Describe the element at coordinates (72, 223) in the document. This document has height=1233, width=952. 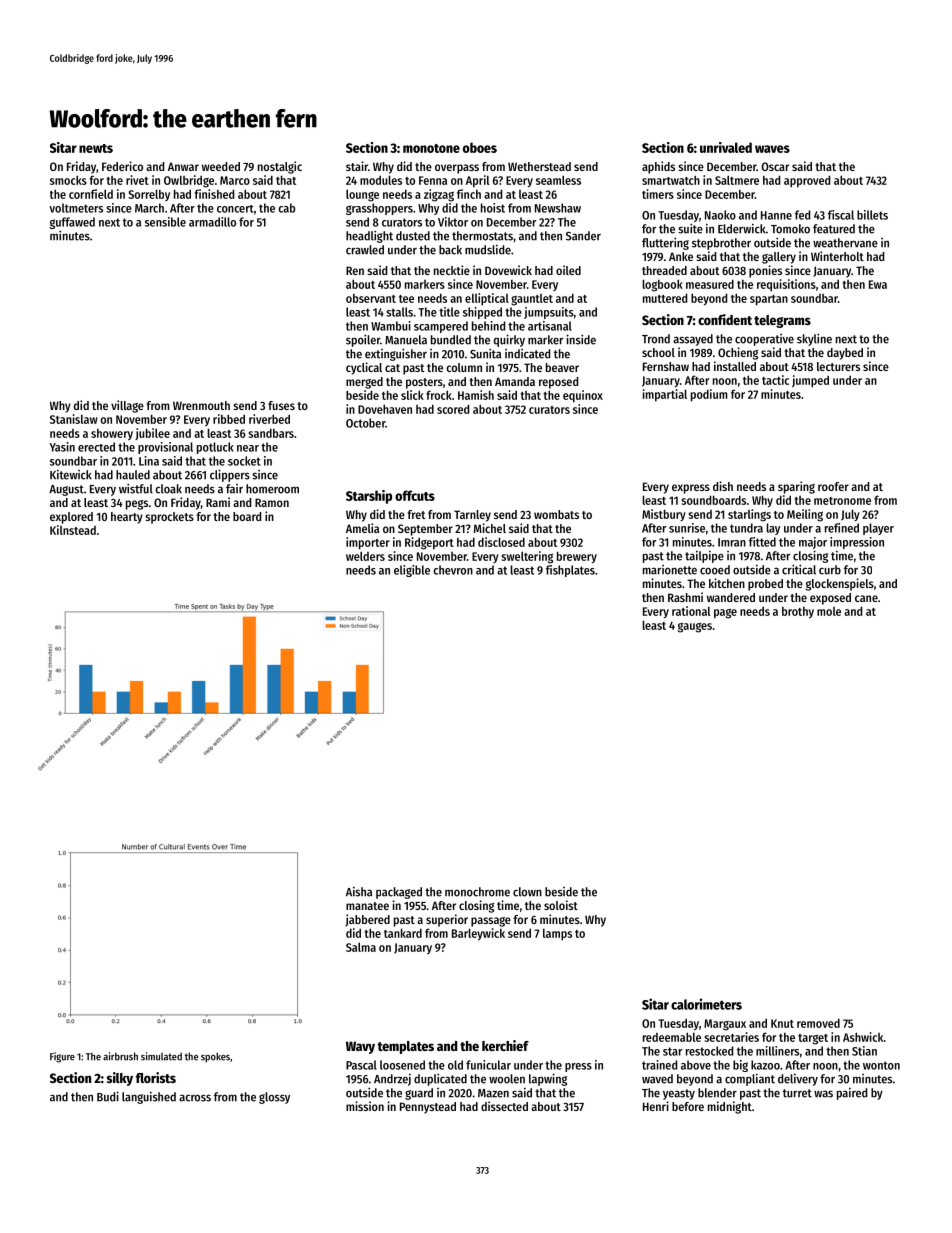
I see `guffawed` at that location.
